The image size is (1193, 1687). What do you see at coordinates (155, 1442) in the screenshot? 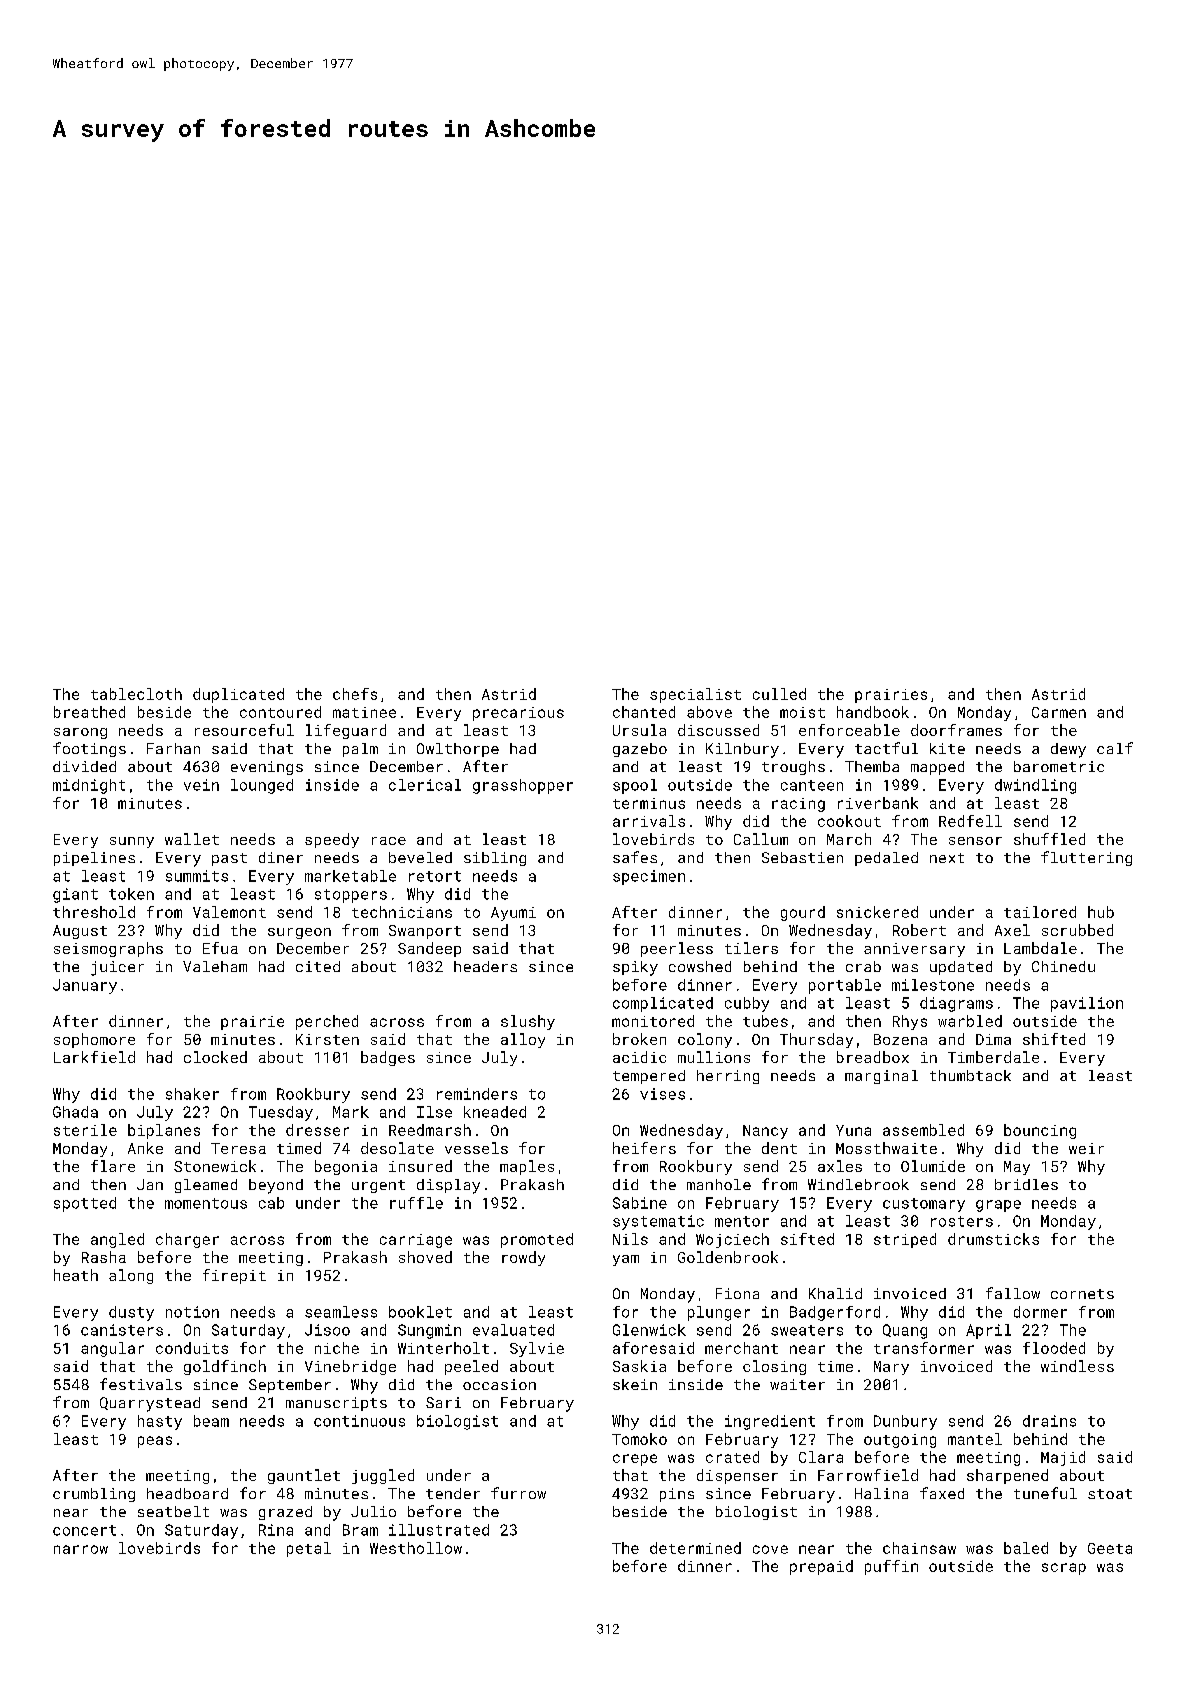
I see `peas` at bounding box center [155, 1442].
